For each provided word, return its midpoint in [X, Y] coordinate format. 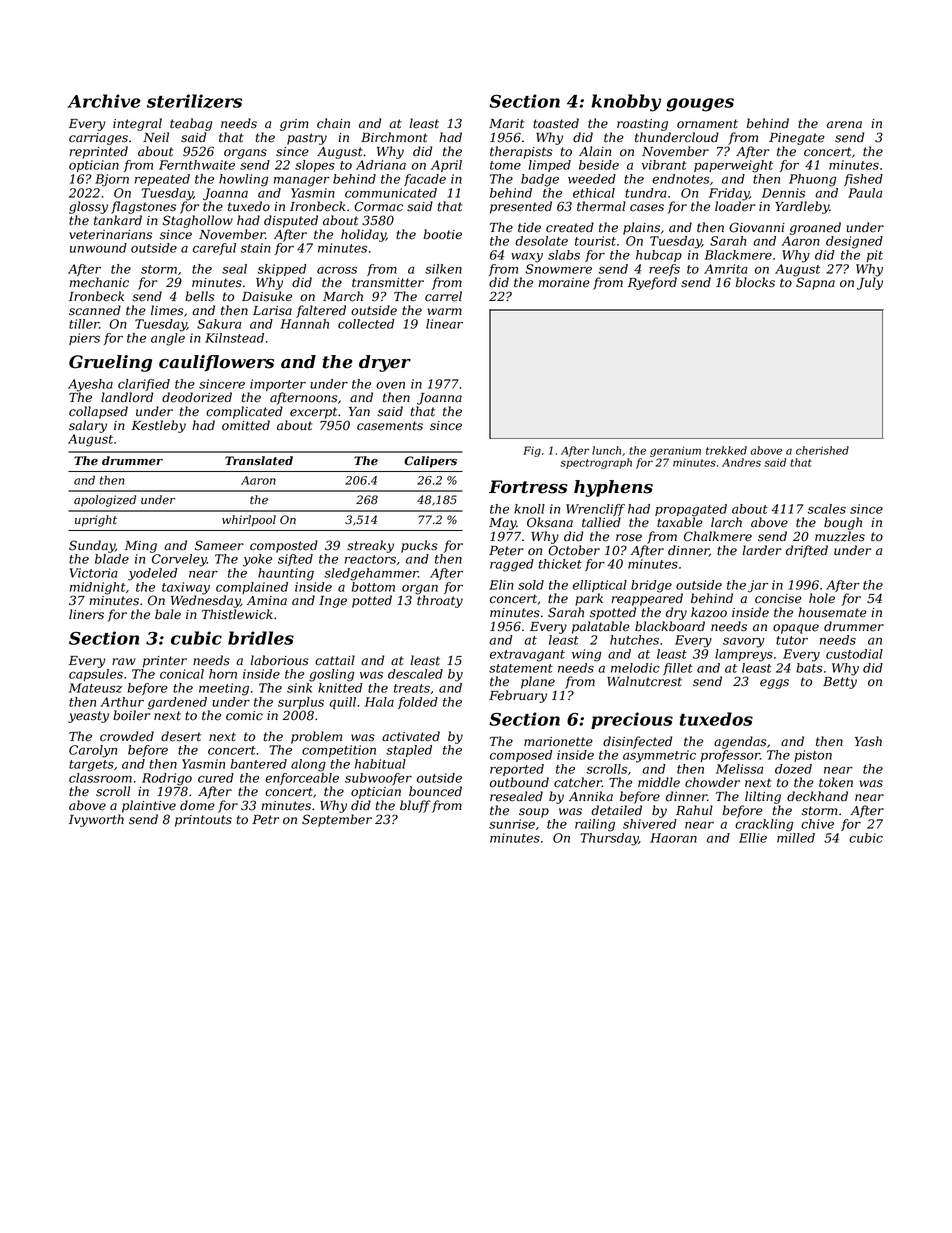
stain [256, 248]
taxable [680, 522]
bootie [442, 234]
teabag [191, 124]
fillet [678, 669]
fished [863, 180]
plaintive [149, 806]
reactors [370, 559]
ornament [707, 124]
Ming [141, 547]
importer [278, 385]
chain [333, 123]
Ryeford [652, 283]
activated [411, 736]
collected [366, 324]
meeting [224, 689]
